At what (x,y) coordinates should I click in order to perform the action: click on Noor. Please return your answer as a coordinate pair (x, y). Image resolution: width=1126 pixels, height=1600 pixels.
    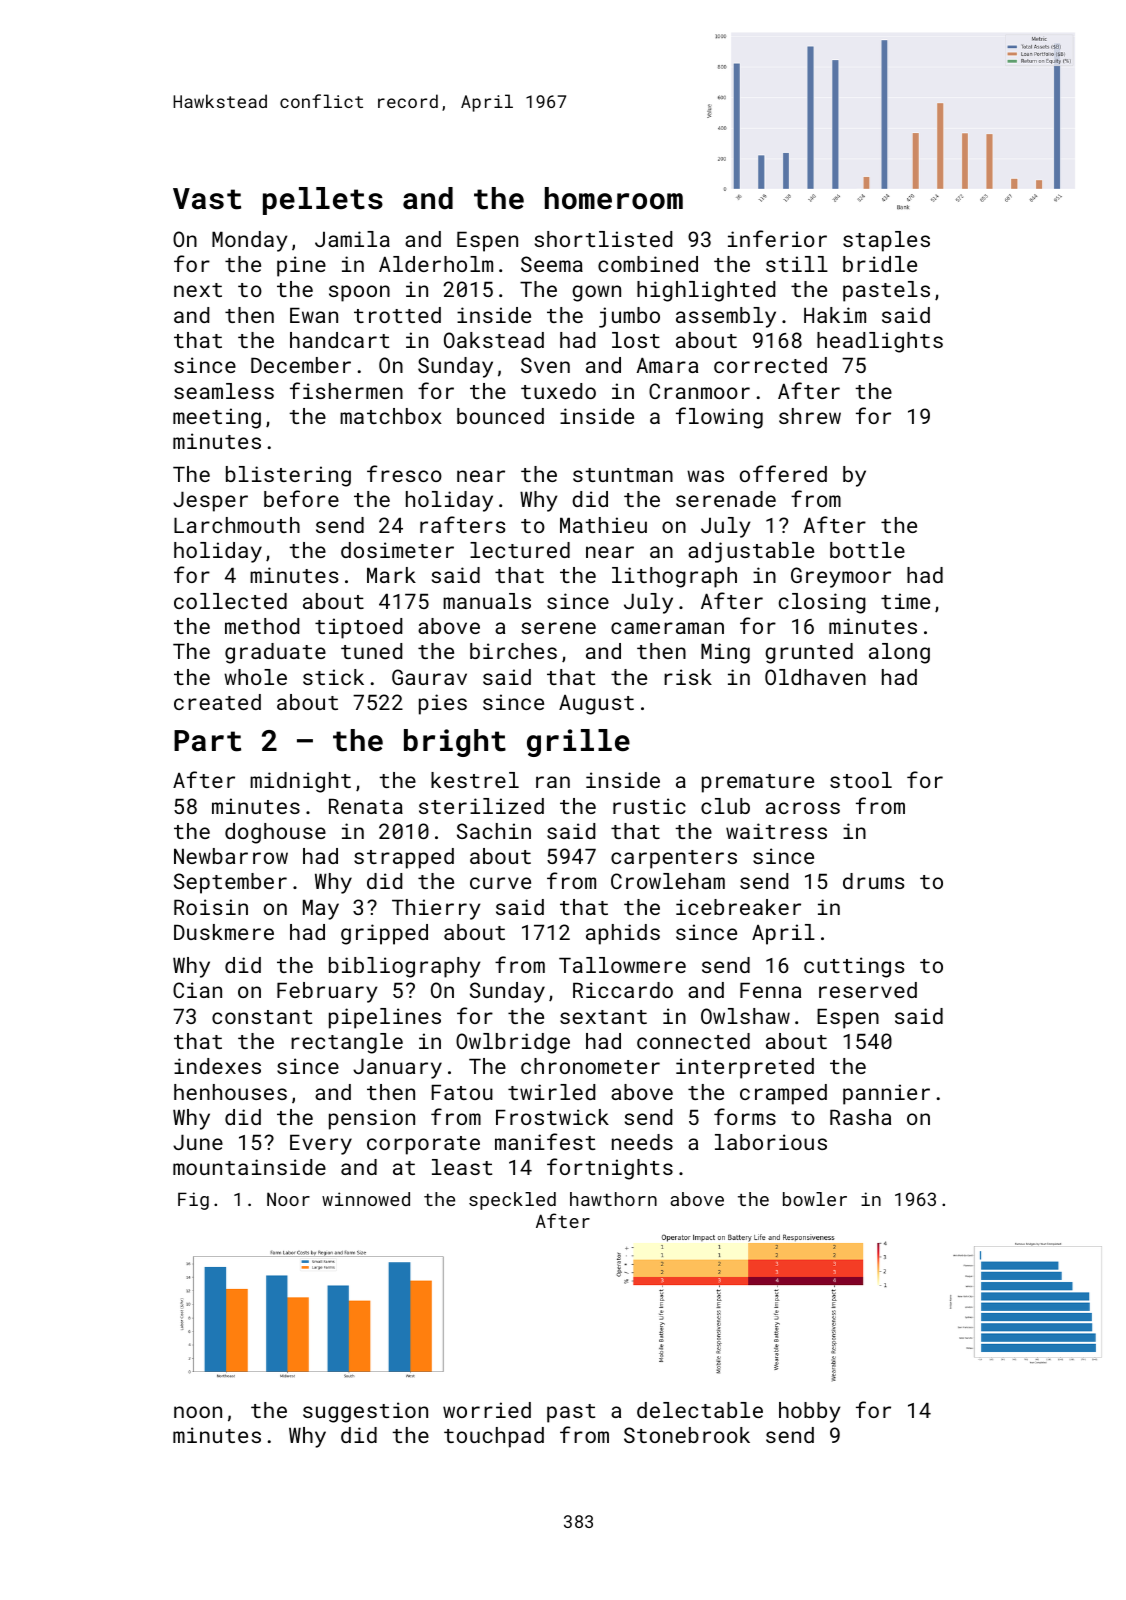
    Looking at the image, I should click on (288, 1199).
